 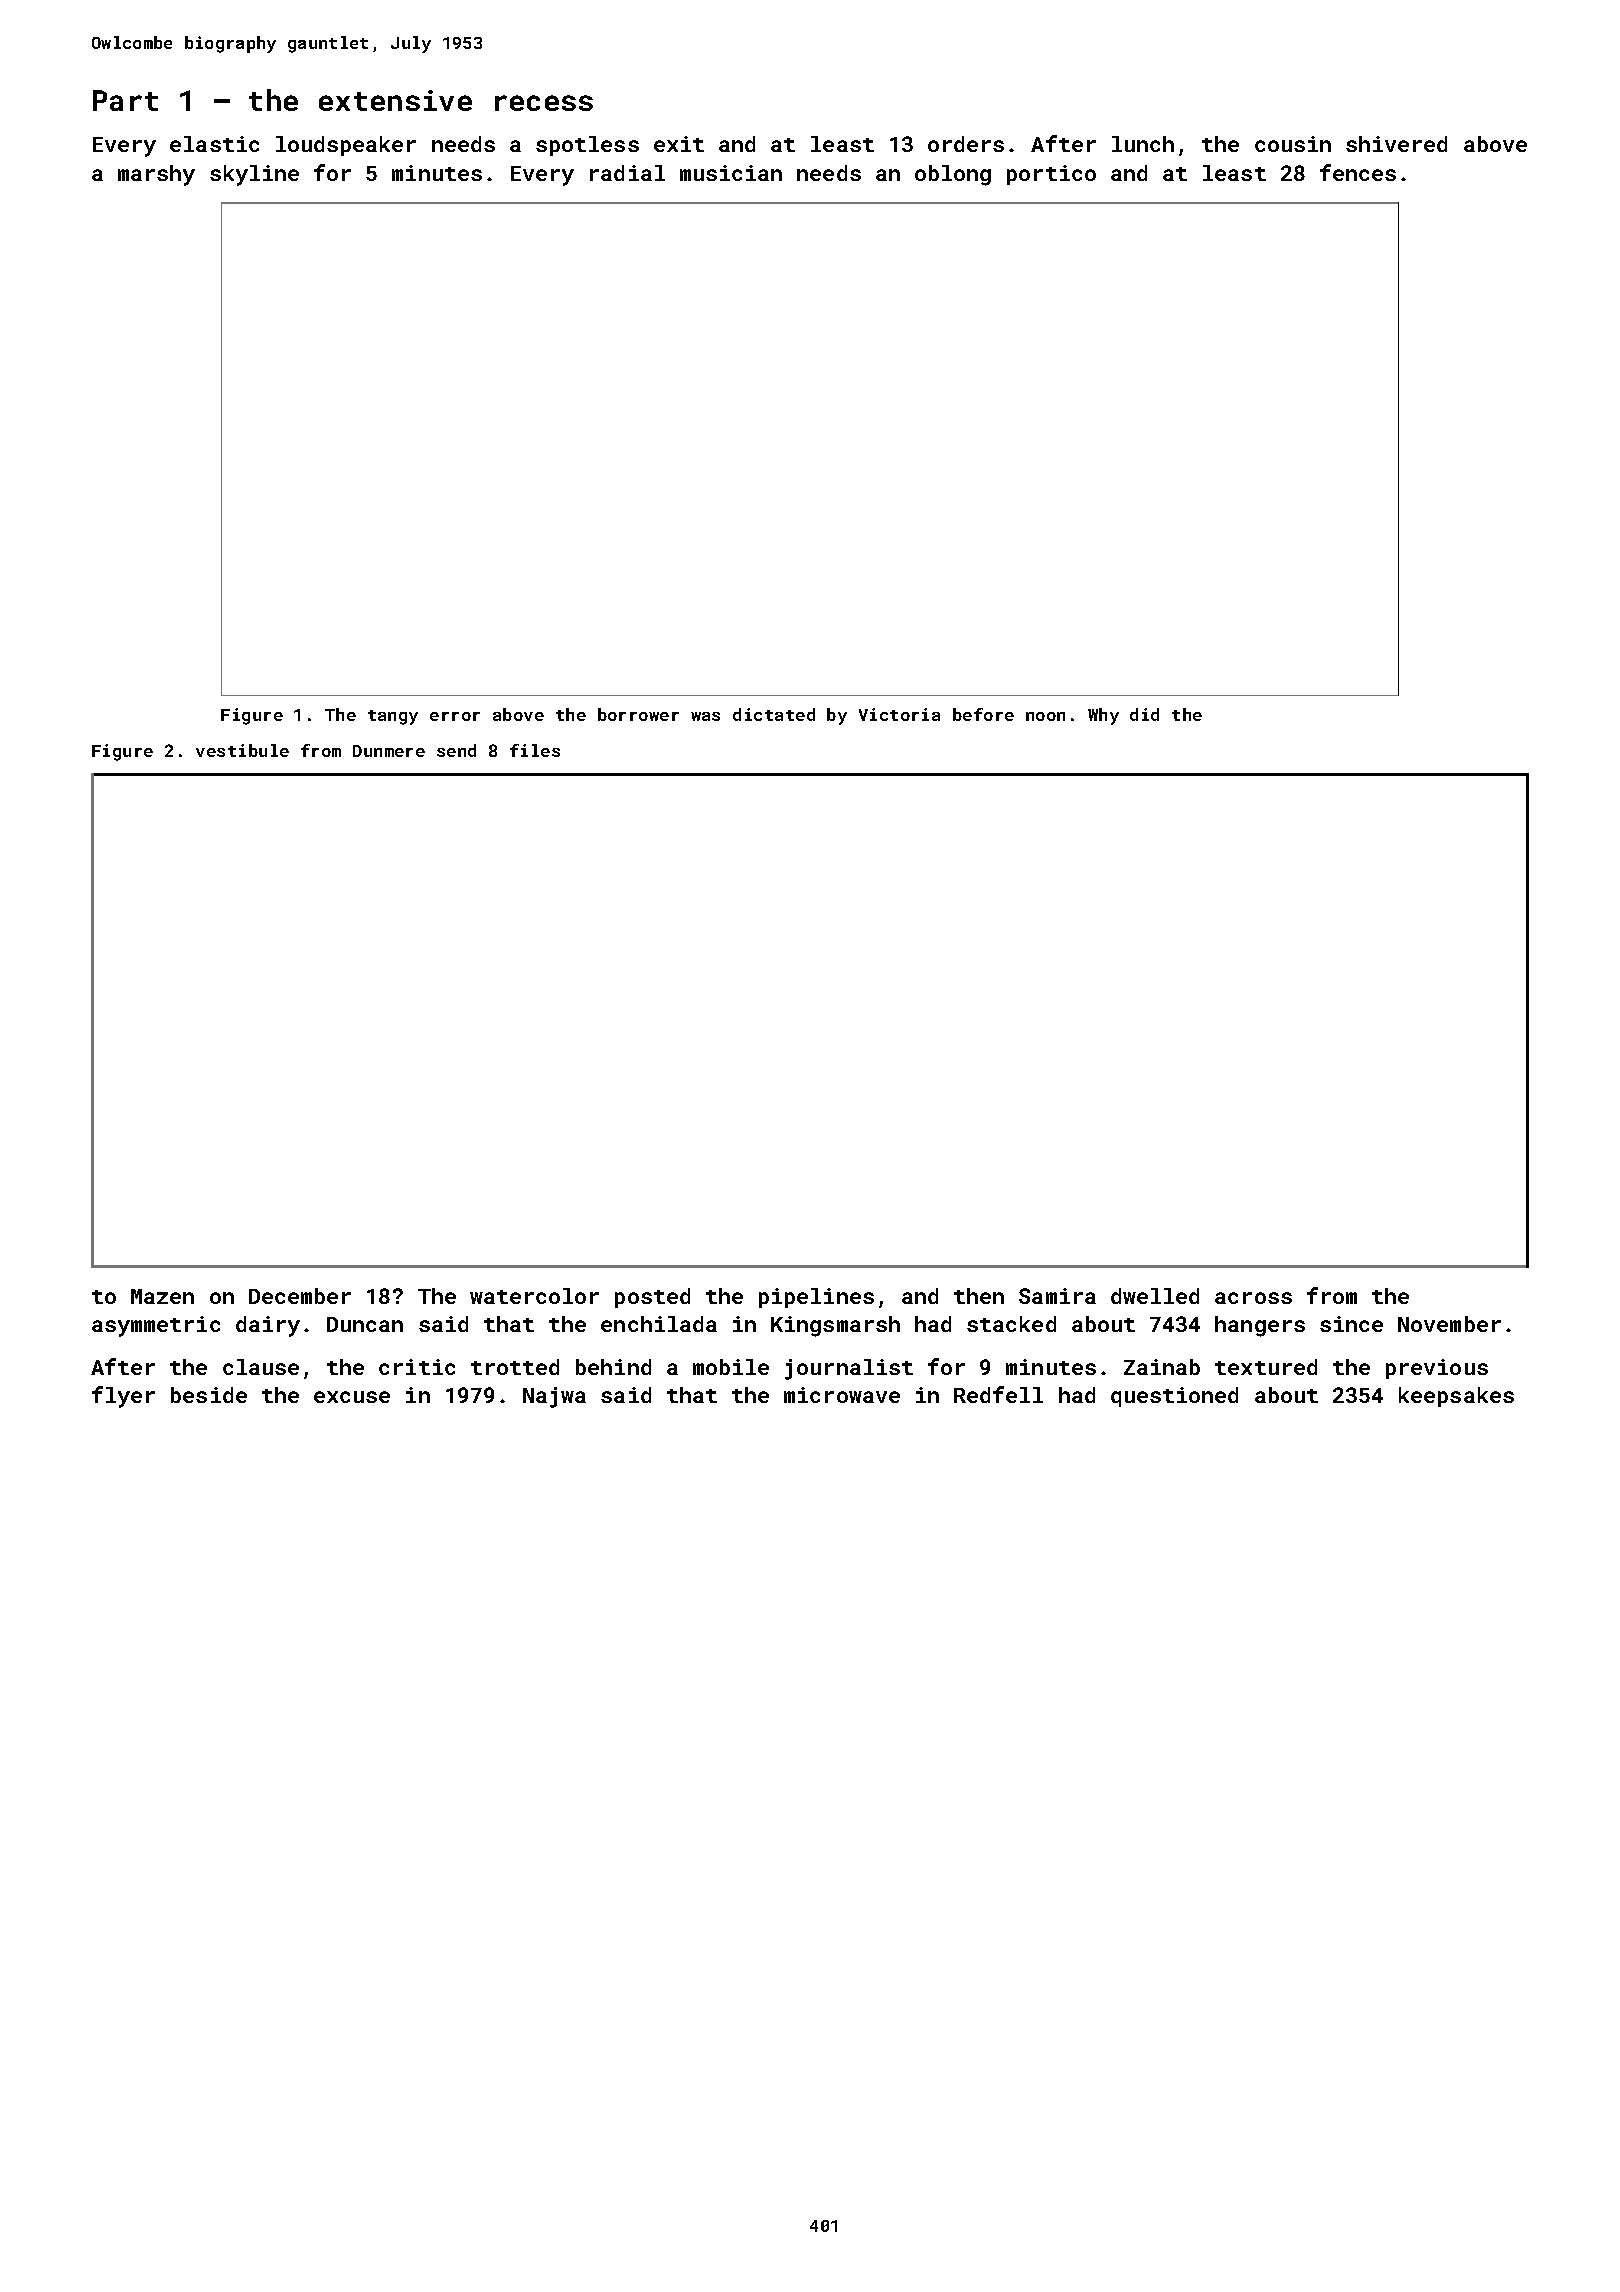 What do you see at coordinates (544, 103) in the screenshot?
I see `recess` at bounding box center [544, 103].
